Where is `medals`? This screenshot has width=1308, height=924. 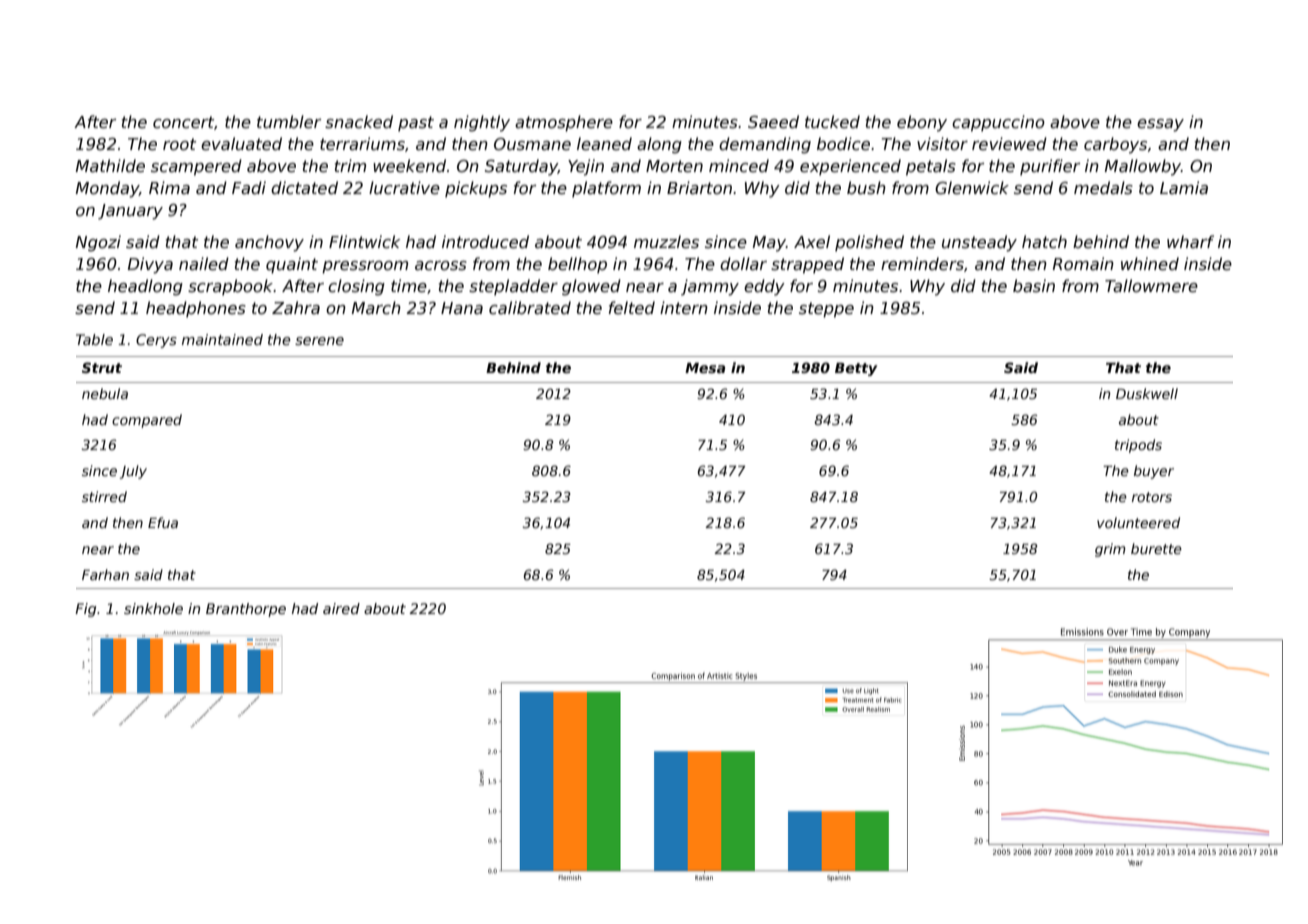
medals is located at coordinates (1103, 188).
